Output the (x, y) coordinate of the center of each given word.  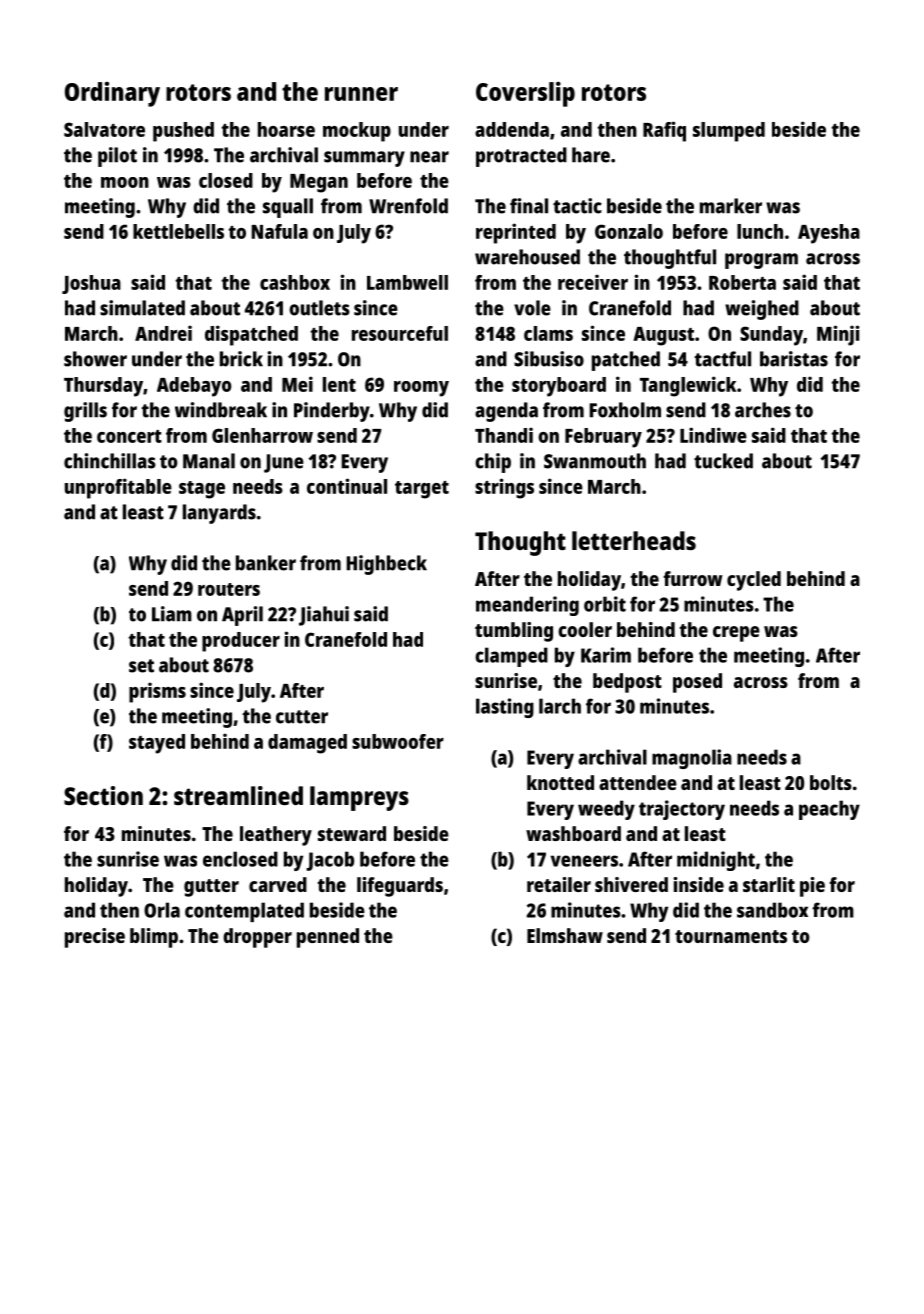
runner (361, 94)
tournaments (731, 936)
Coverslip (525, 94)
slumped (729, 132)
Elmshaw (565, 935)
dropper (257, 938)
